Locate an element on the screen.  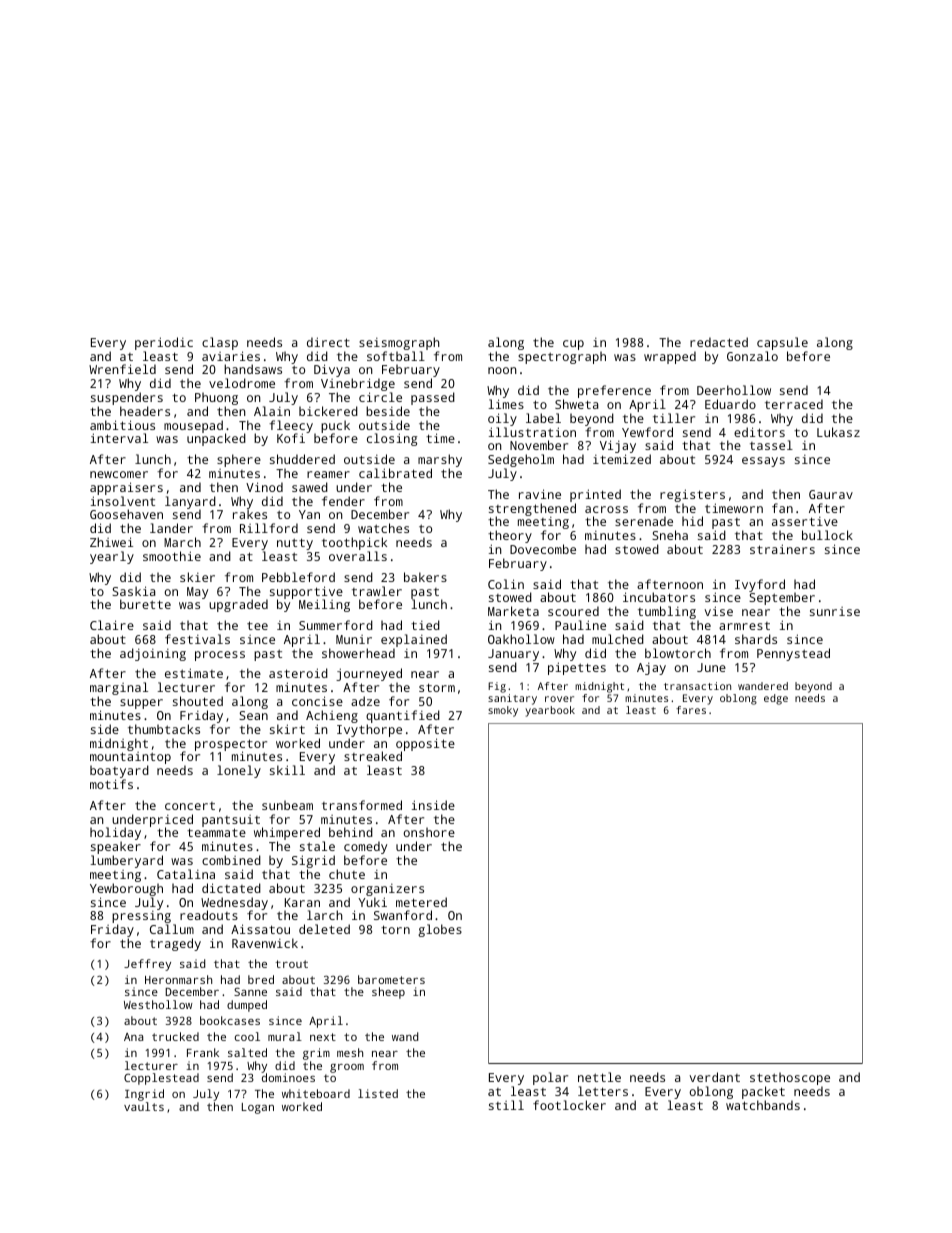
adjoining is located at coordinates (153, 654).
